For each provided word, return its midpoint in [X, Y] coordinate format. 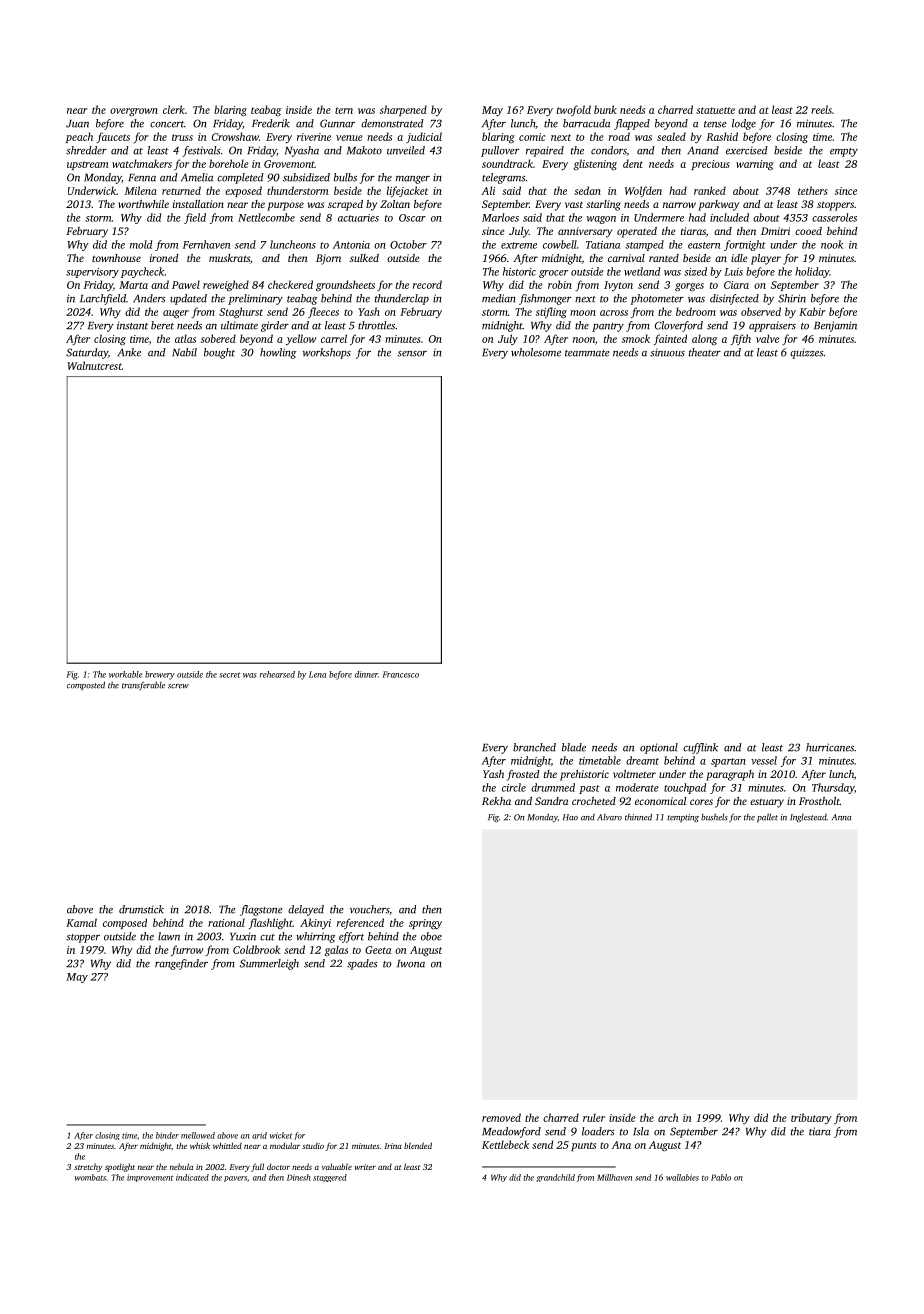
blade [574, 747]
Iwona [411, 964]
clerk [174, 109]
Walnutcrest [94, 365]
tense [715, 124]
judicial [424, 137]
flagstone [261, 910]
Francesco [400, 674]
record [427, 284]
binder [167, 1135]
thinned [638, 817]
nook [832, 244]
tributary [811, 1118]
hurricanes [830, 747]
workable [125, 674]
